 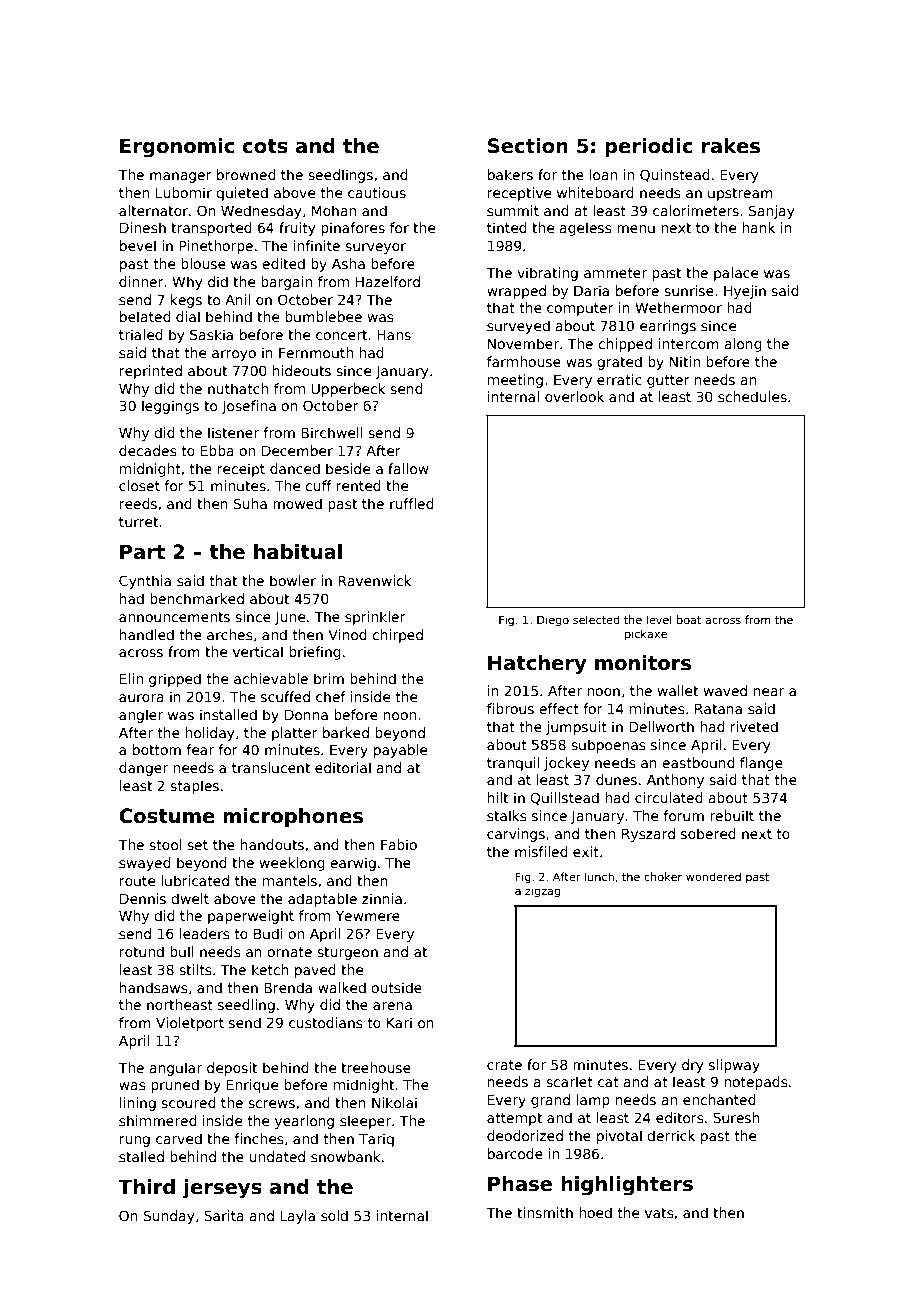 I want to click on vertical, so click(x=258, y=651).
